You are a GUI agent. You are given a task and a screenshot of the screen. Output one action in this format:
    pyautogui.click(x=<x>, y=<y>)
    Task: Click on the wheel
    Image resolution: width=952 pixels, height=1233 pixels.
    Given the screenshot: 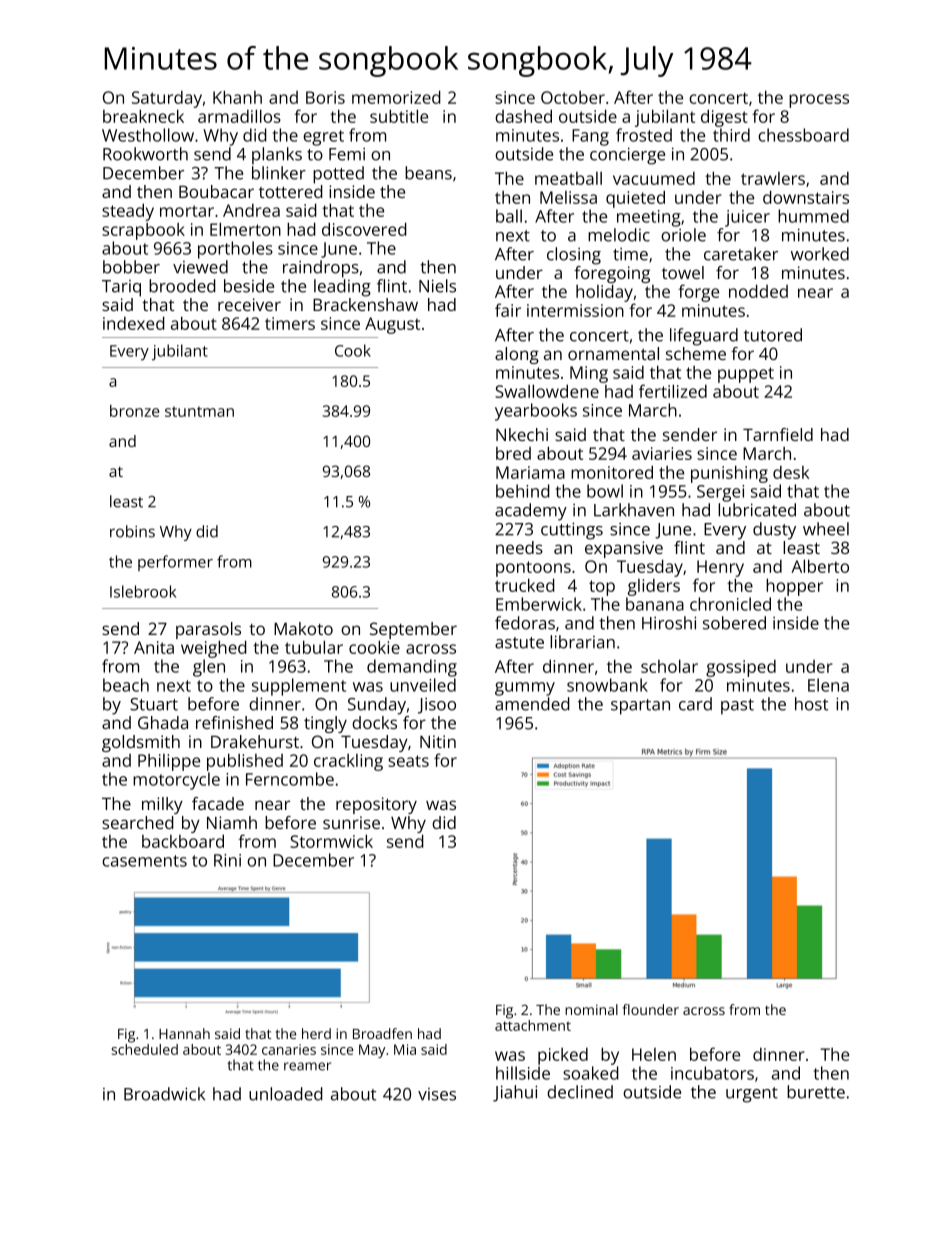 What is the action you would take?
    pyautogui.click(x=826, y=529)
